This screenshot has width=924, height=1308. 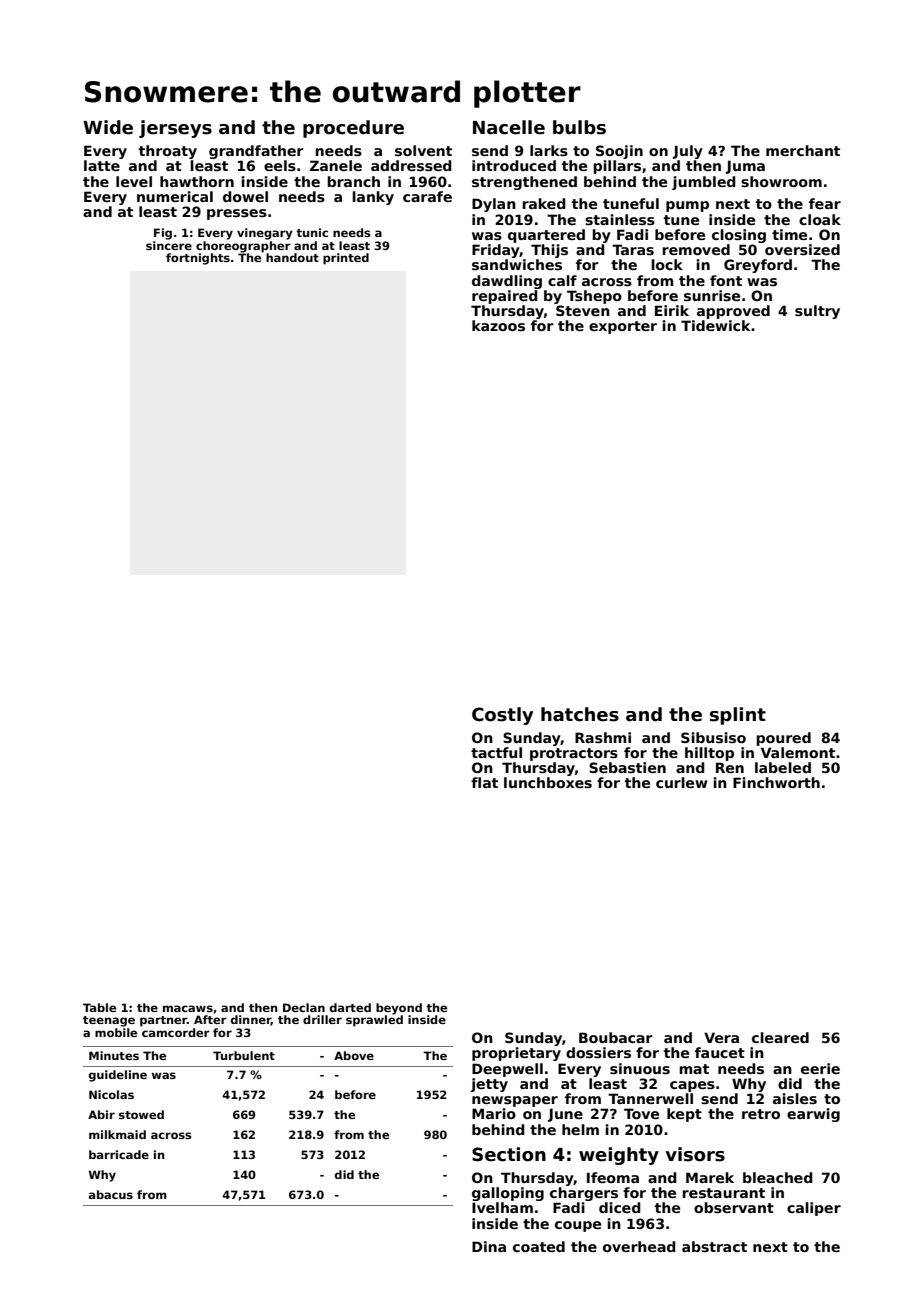 What do you see at coordinates (353, 129) in the screenshot?
I see `procedure` at bounding box center [353, 129].
